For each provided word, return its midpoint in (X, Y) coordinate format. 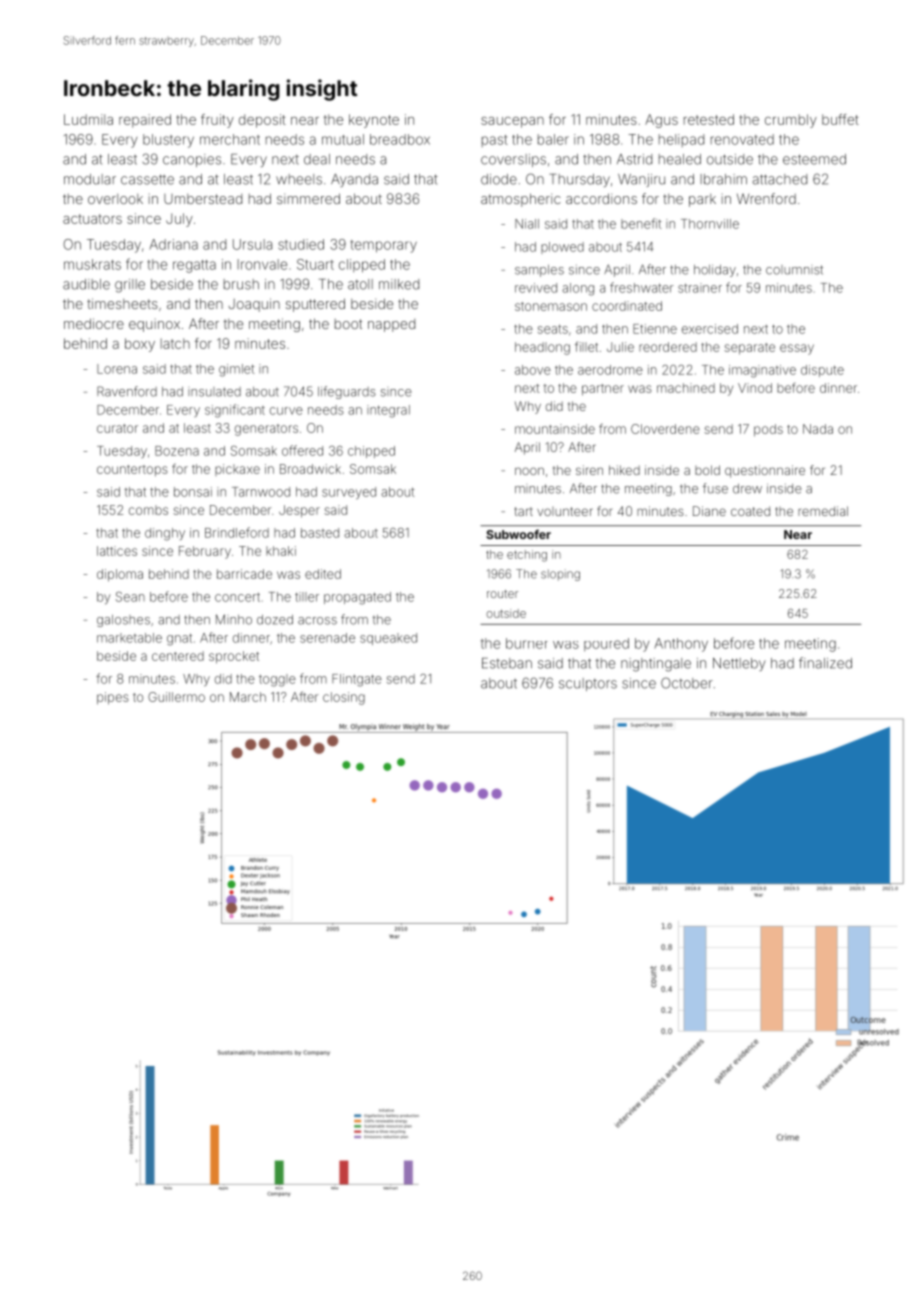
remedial (823, 511)
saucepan (512, 122)
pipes (113, 698)
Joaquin (254, 305)
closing (344, 698)
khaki (281, 551)
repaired (145, 121)
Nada (818, 429)
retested (709, 119)
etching (527, 556)
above (533, 370)
